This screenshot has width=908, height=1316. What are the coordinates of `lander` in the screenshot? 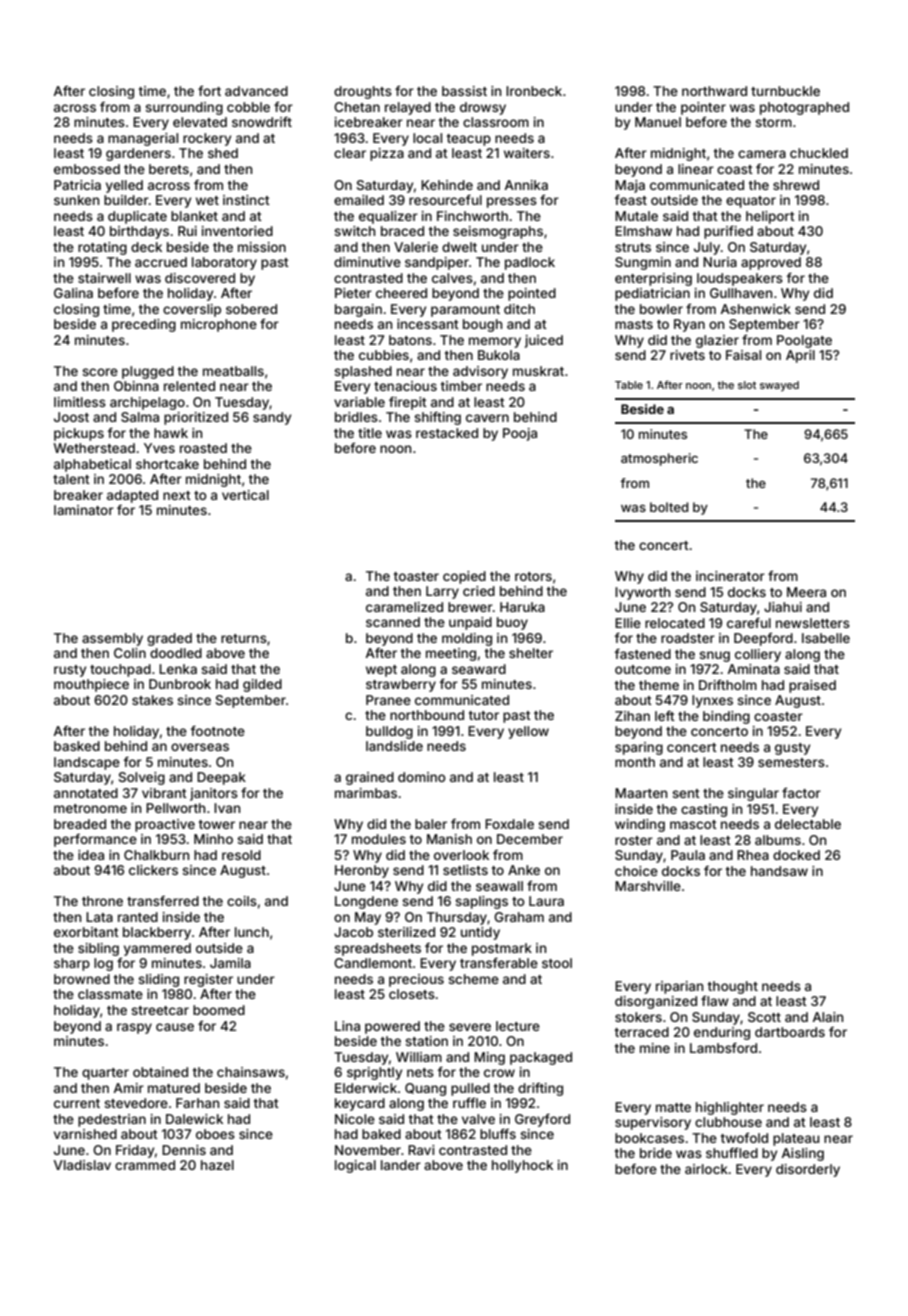 It's located at (401, 1165).
